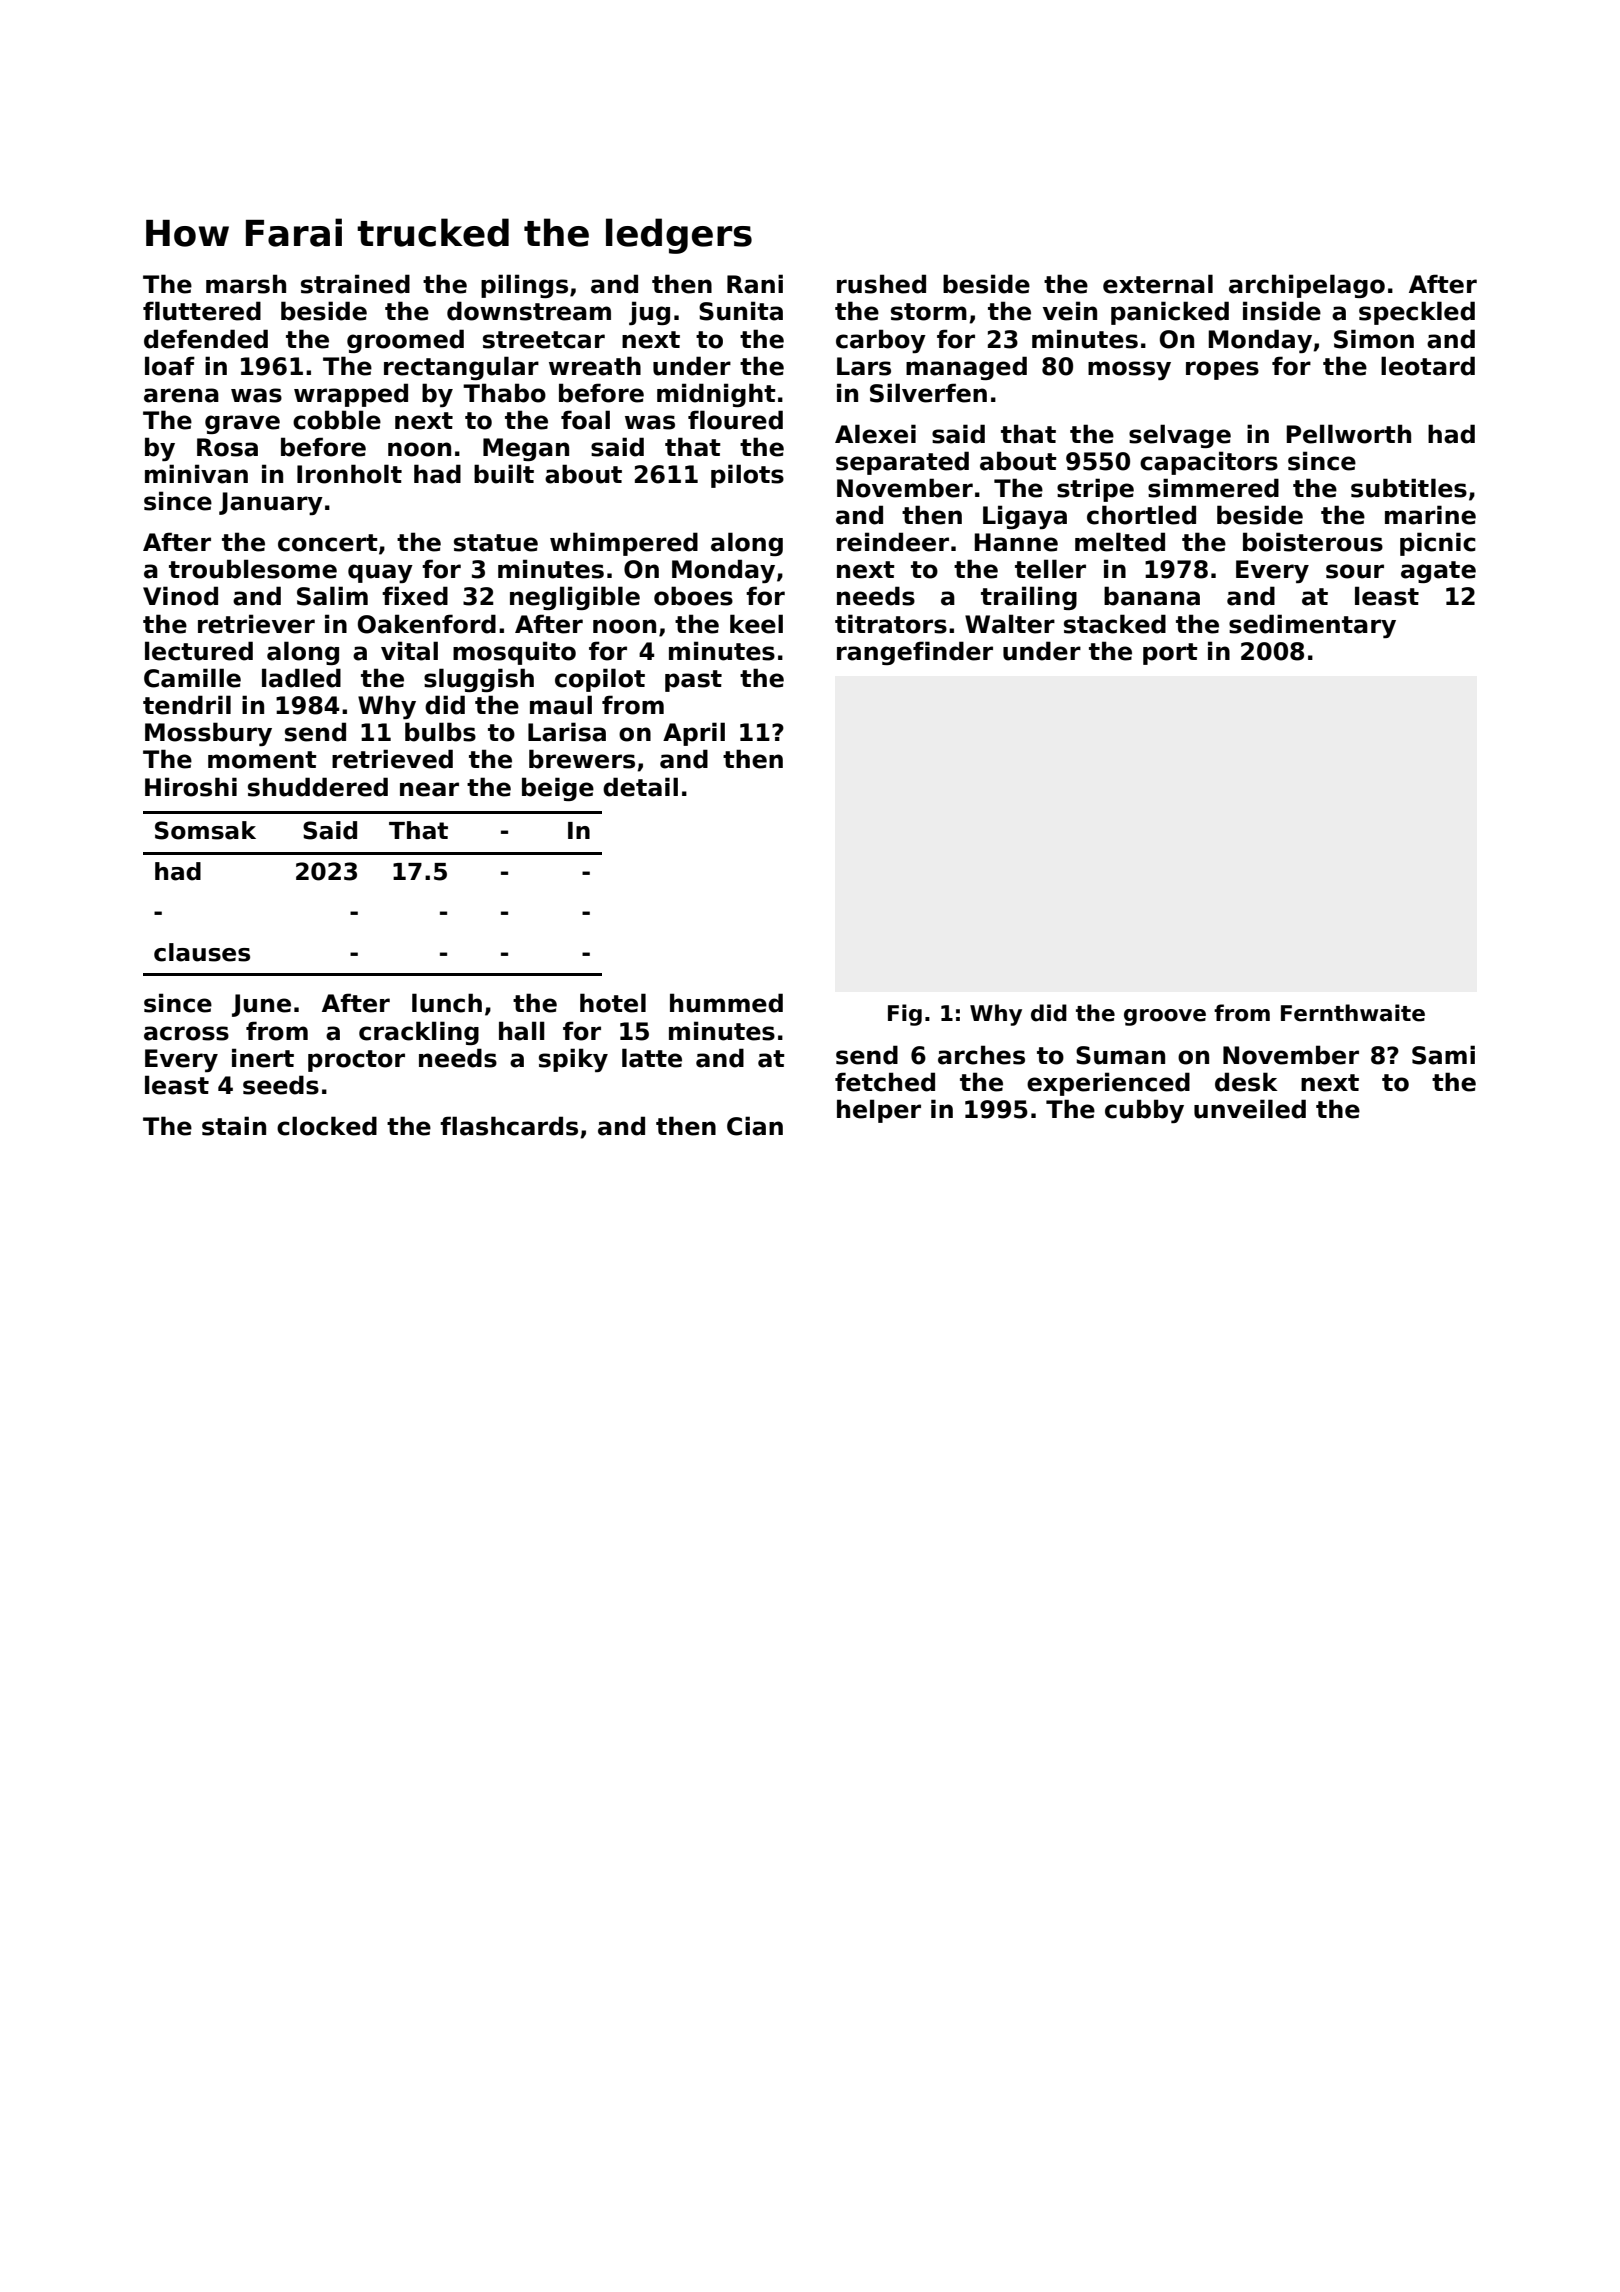  I want to click on across, so click(186, 1033).
